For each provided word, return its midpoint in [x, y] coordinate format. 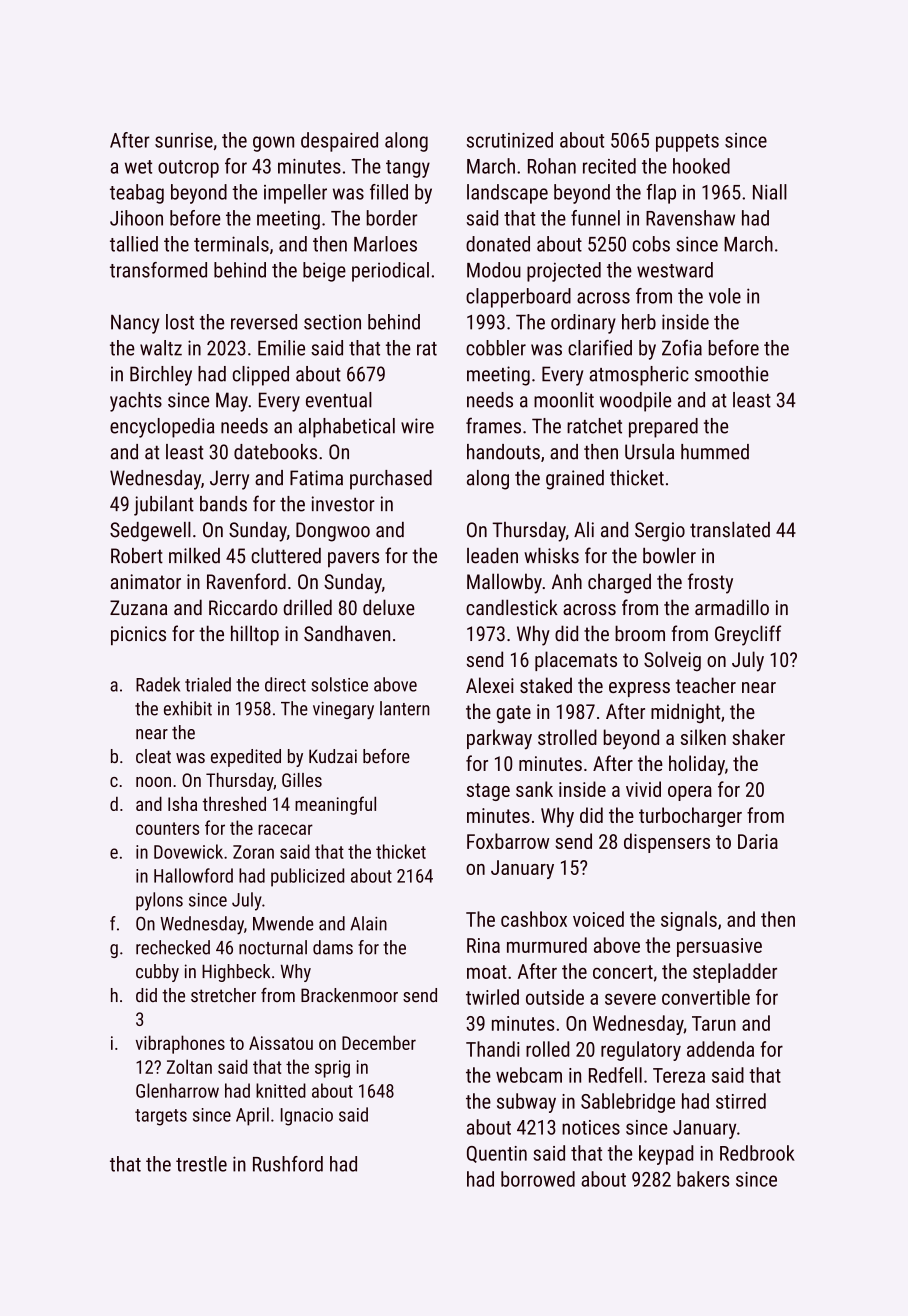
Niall [770, 192]
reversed [264, 322]
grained [575, 480]
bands [223, 504]
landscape [507, 194]
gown [273, 144]
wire [417, 426]
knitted [281, 1090]
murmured [547, 945]
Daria [758, 841]
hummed [715, 452]
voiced [598, 919]
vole [725, 296]
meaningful [335, 805]
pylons [159, 901]
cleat [153, 756]
